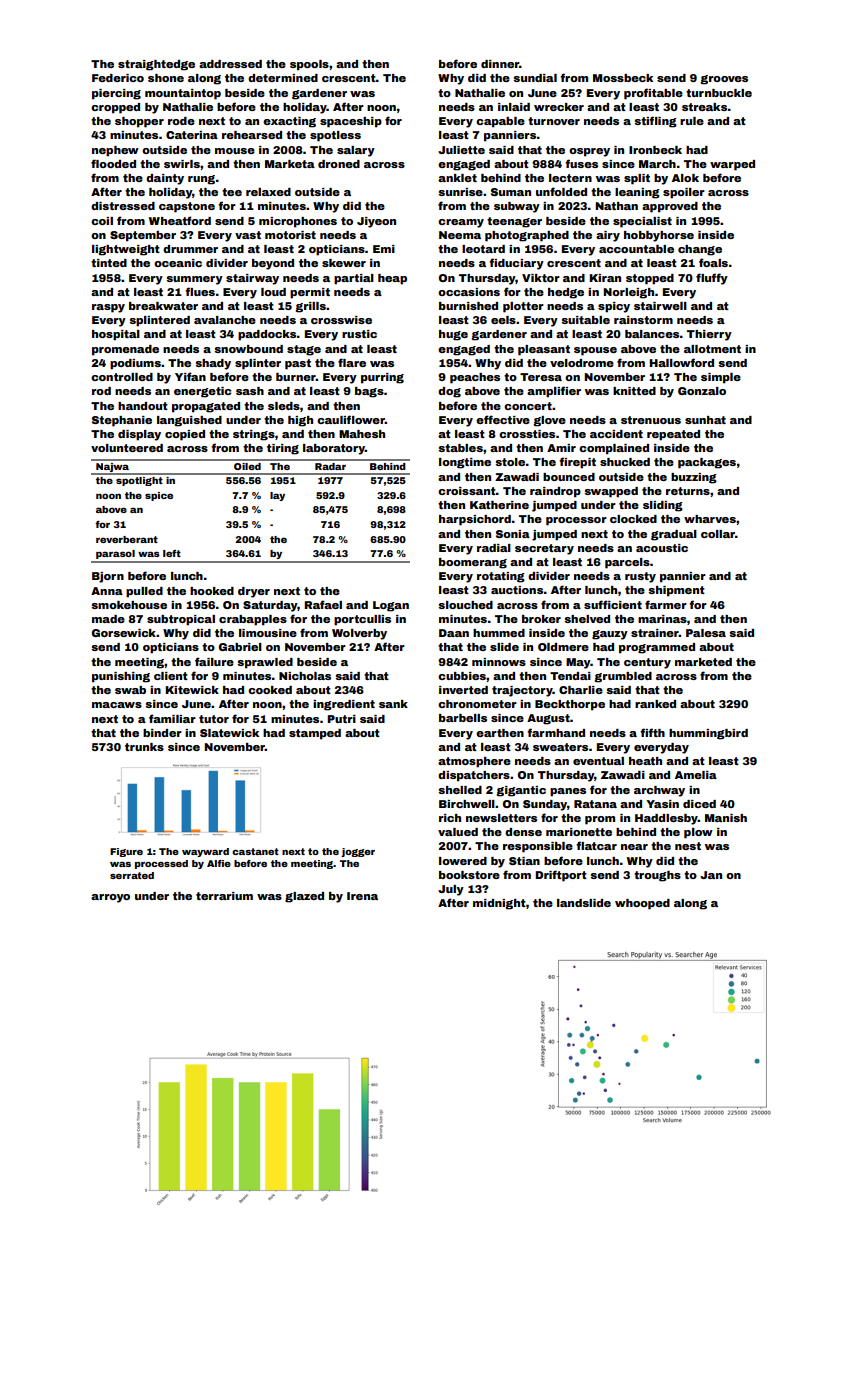 The image size is (849, 1400). Describe the element at coordinates (116, 94) in the screenshot. I see `piercing` at that location.
